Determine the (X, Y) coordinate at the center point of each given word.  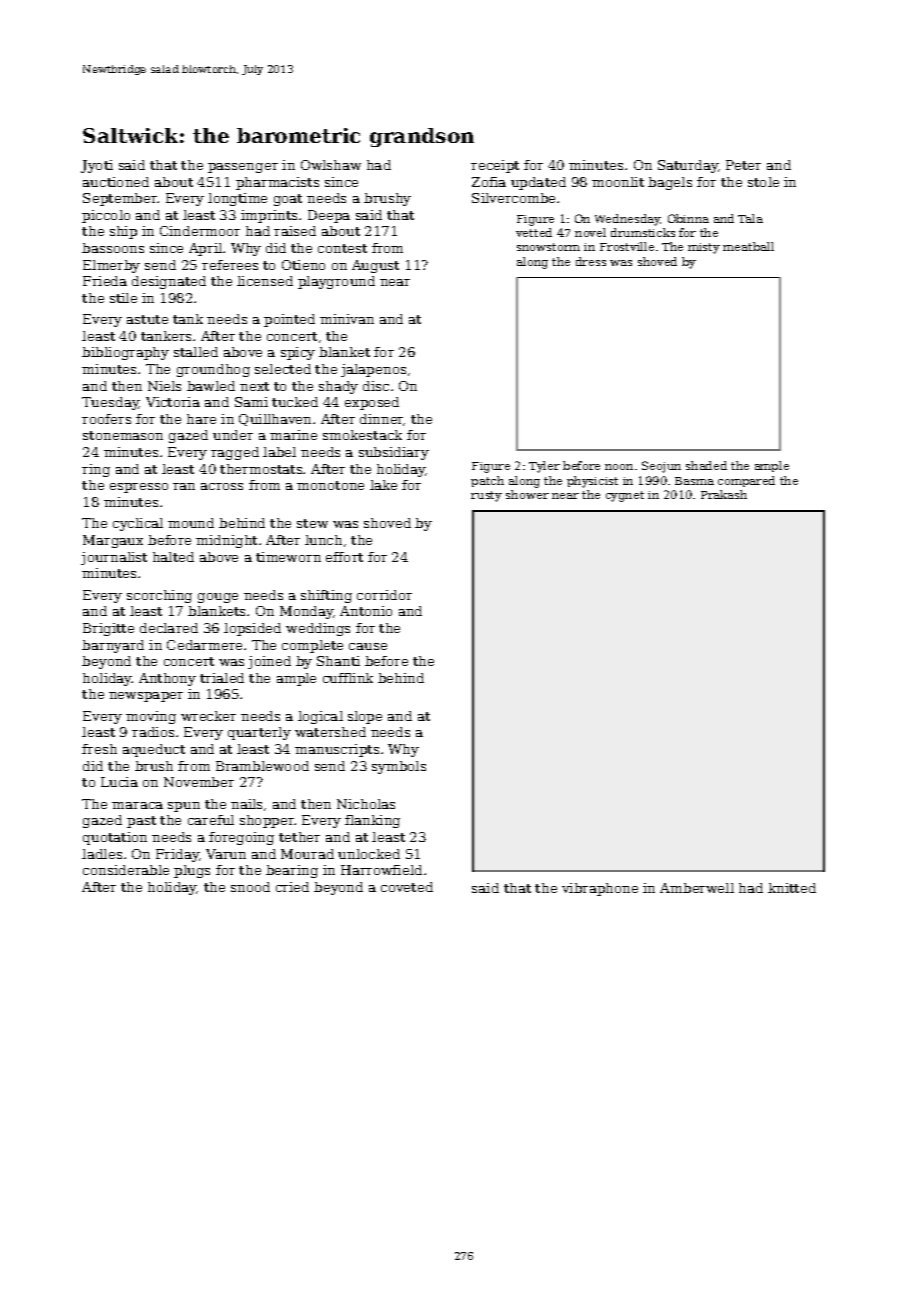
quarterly (259, 733)
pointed (289, 320)
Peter (743, 165)
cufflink (348, 678)
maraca (137, 805)
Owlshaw (331, 165)
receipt (495, 166)
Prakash (724, 494)
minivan (347, 319)
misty (704, 248)
